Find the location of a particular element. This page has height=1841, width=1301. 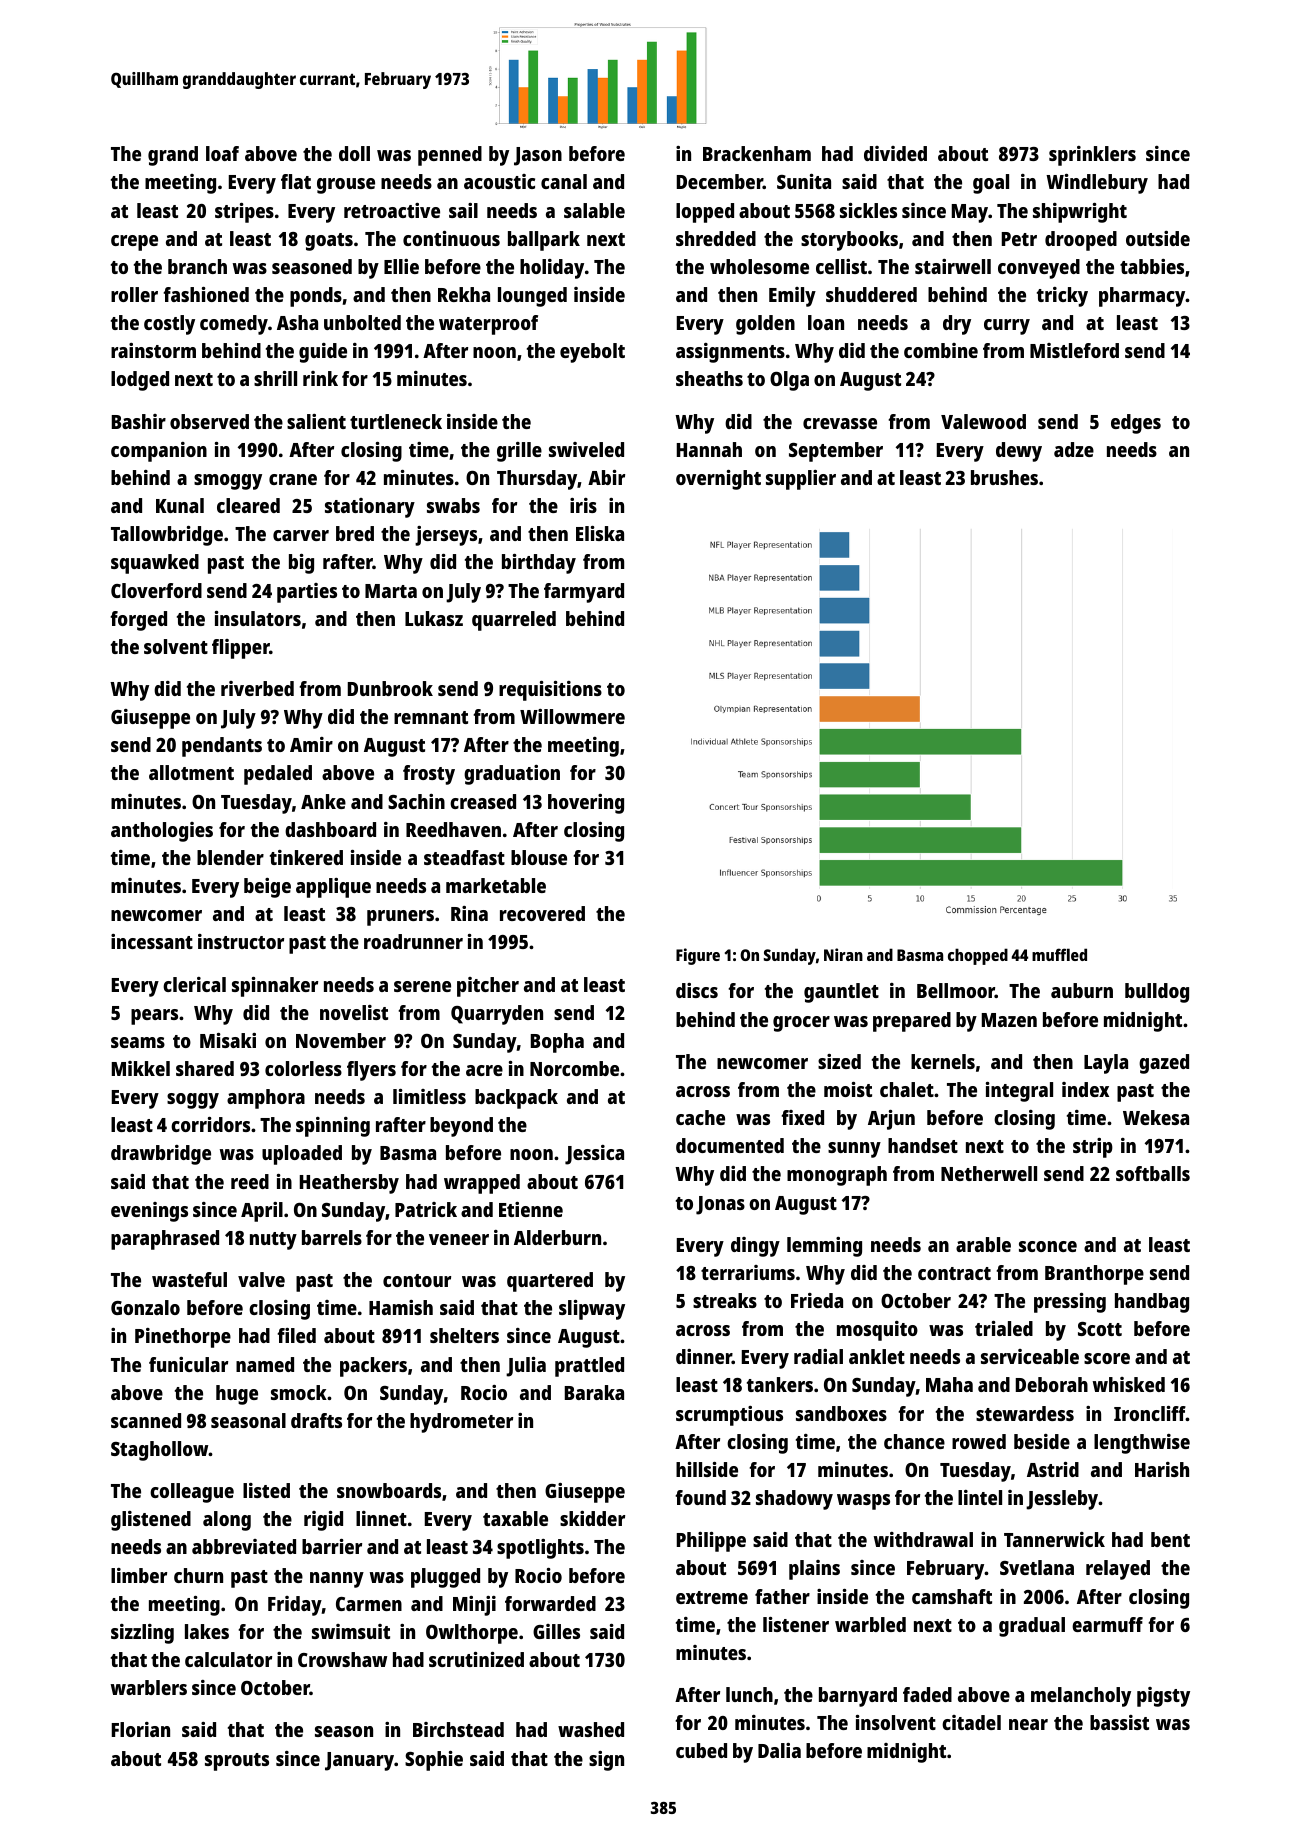

Crowshaw is located at coordinates (342, 1659).
